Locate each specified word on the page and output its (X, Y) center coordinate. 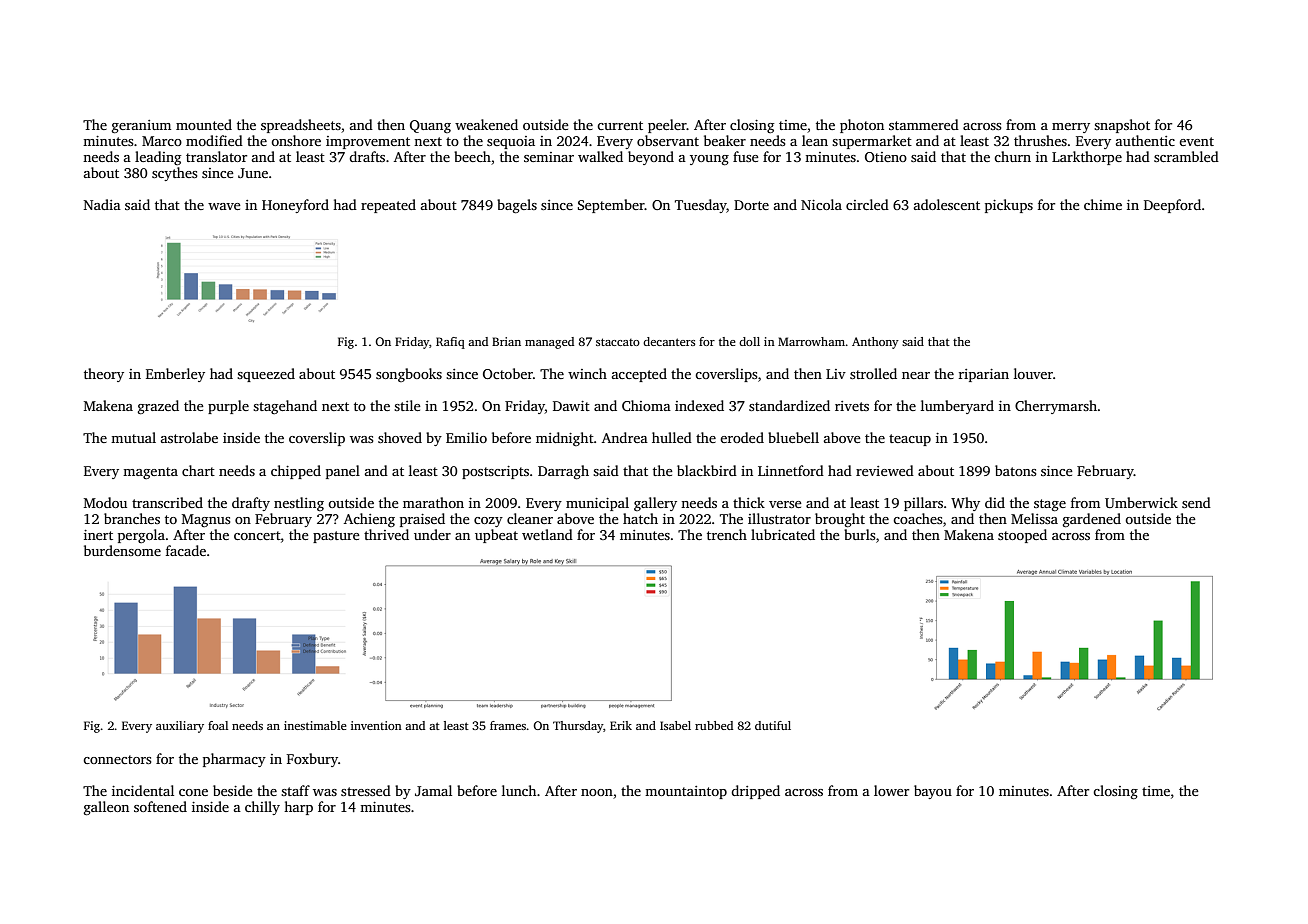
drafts (367, 156)
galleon (106, 808)
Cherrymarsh (1056, 407)
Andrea (625, 437)
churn (1012, 156)
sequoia (511, 142)
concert (257, 535)
